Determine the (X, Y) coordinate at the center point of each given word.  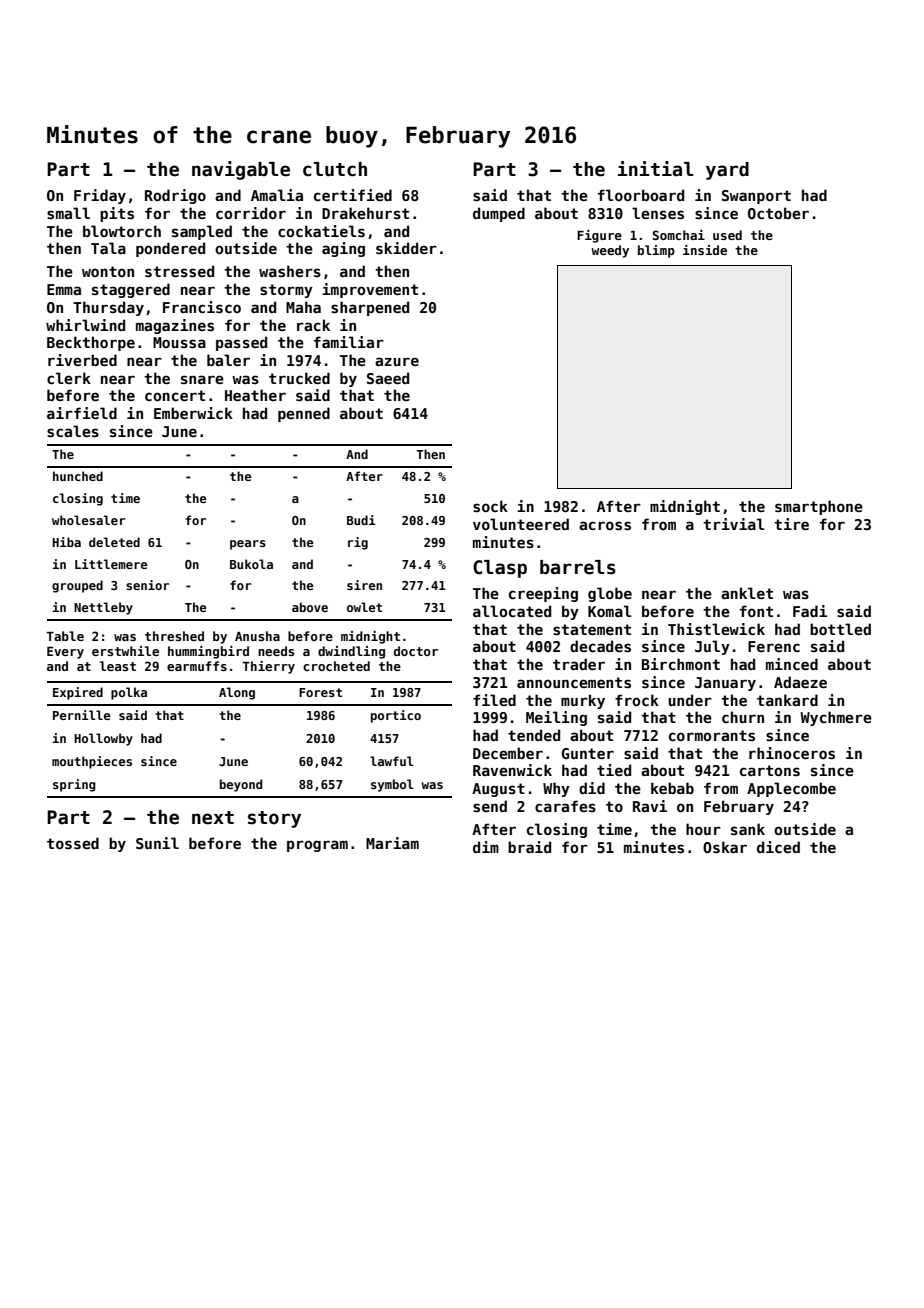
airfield (82, 413)
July (712, 647)
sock (490, 506)
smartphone (819, 507)
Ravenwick (512, 770)
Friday (100, 196)
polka (129, 693)
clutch (335, 169)
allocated (512, 611)
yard (727, 171)
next (213, 818)
